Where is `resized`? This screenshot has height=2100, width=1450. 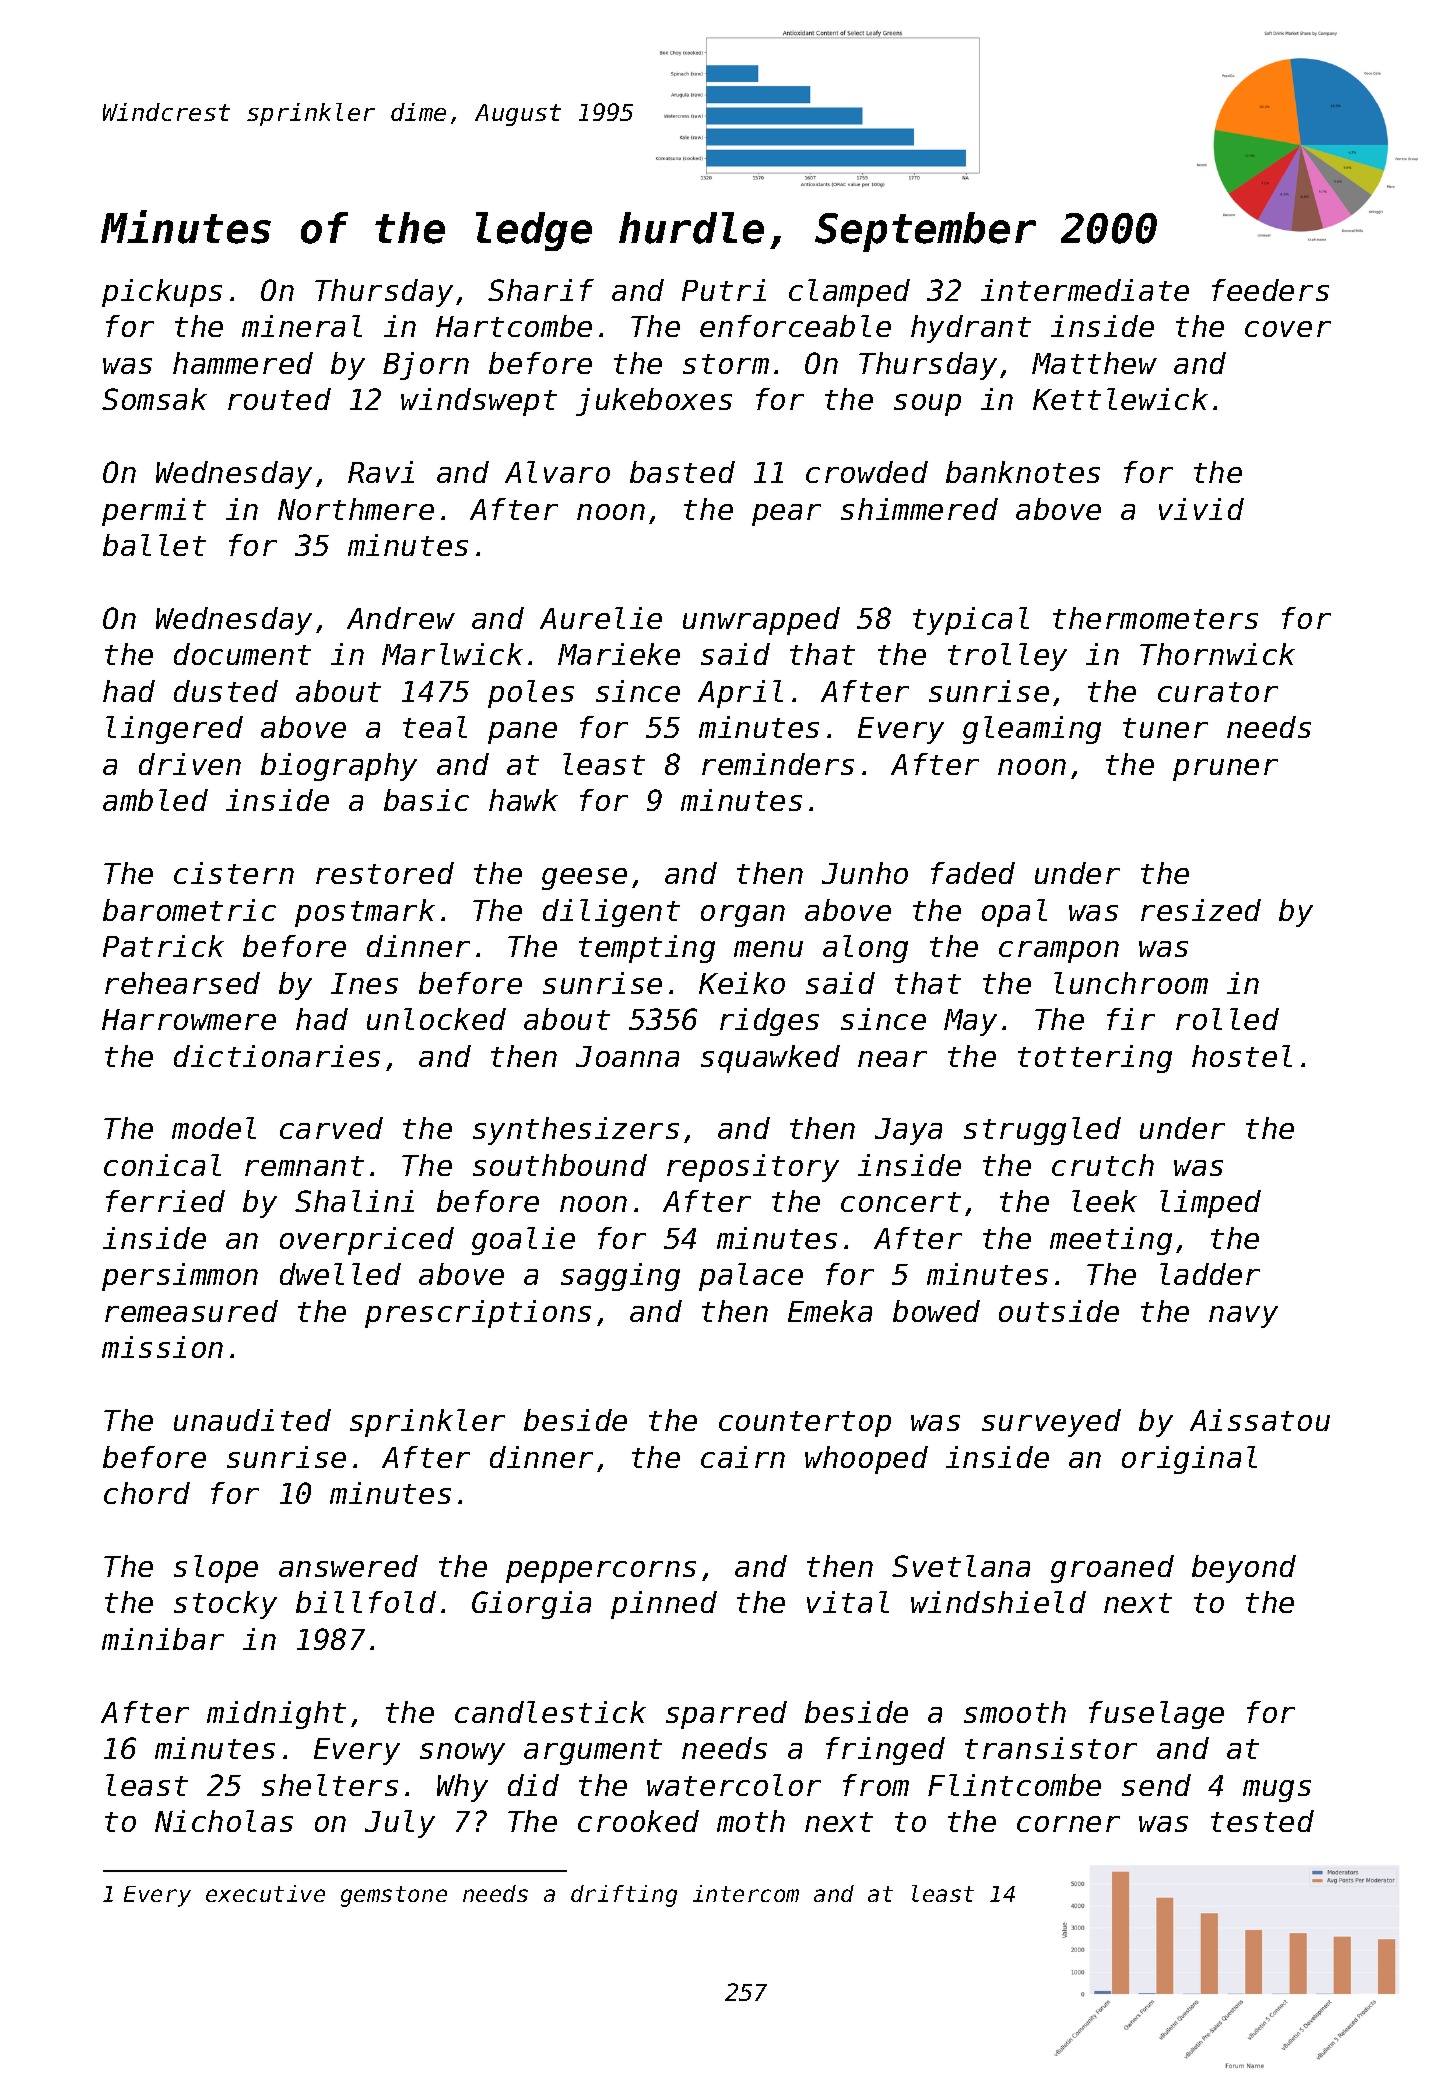 resized is located at coordinates (1201, 910).
